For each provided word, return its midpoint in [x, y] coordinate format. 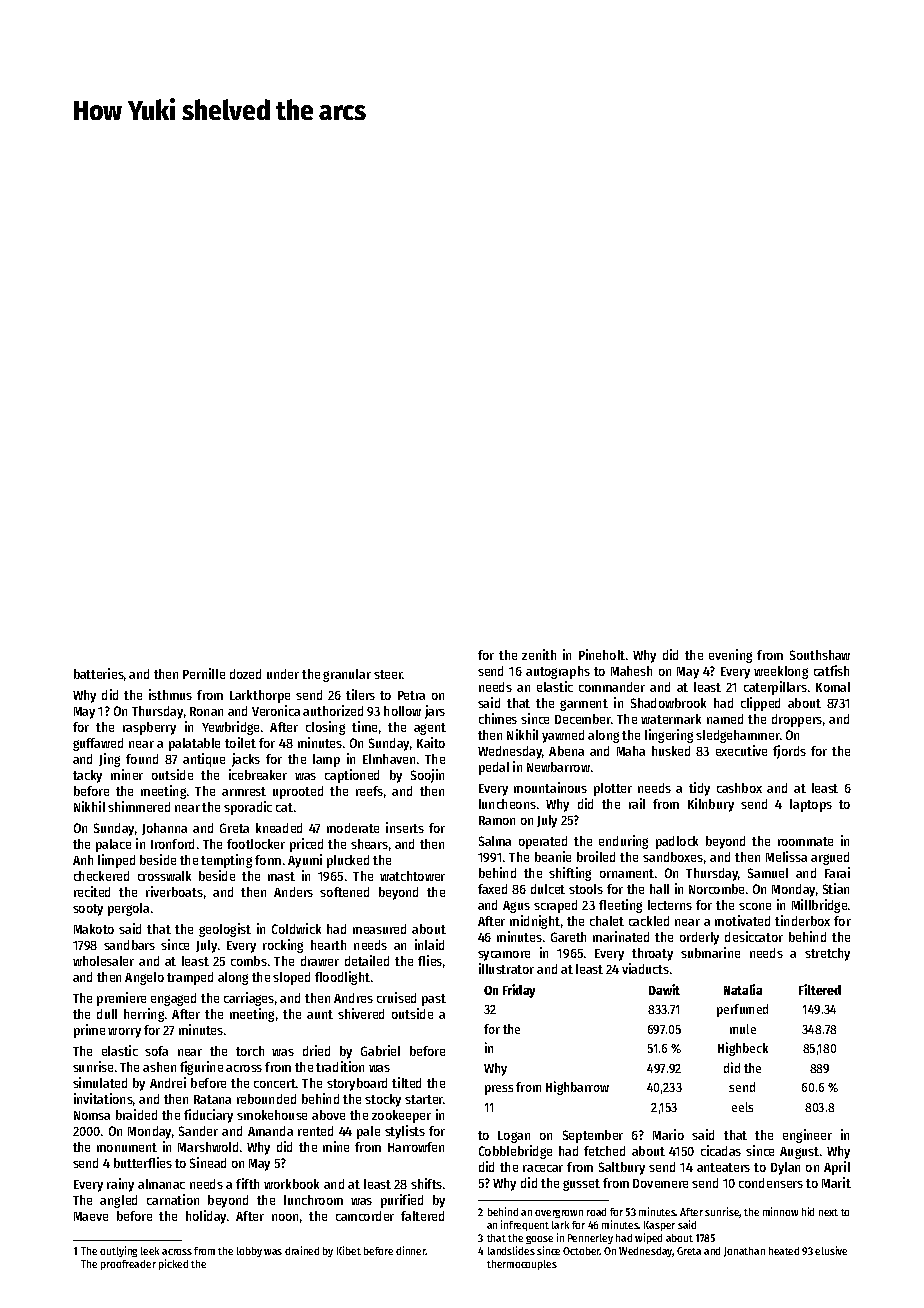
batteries [99, 673]
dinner [411, 1250]
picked [173, 1264]
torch [250, 1051]
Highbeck [743, 1049]
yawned [563, 736]
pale [368, 1132]
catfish [831, 670]
